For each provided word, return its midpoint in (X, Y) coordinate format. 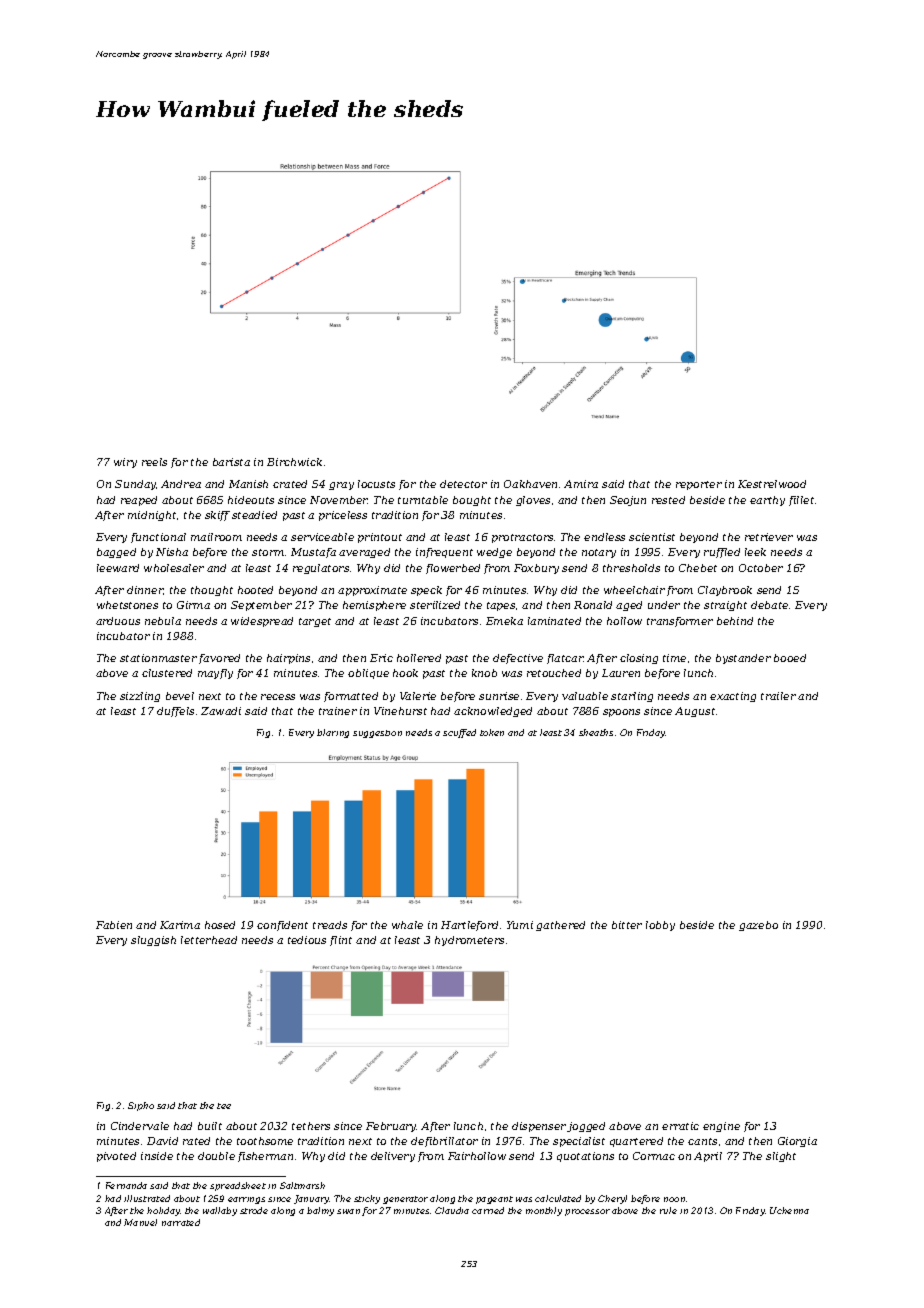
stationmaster (158, 658)
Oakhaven (530, 484)
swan (348, 1211)
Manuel (140, 1222)
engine (721, 1127)
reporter (699, 485)
